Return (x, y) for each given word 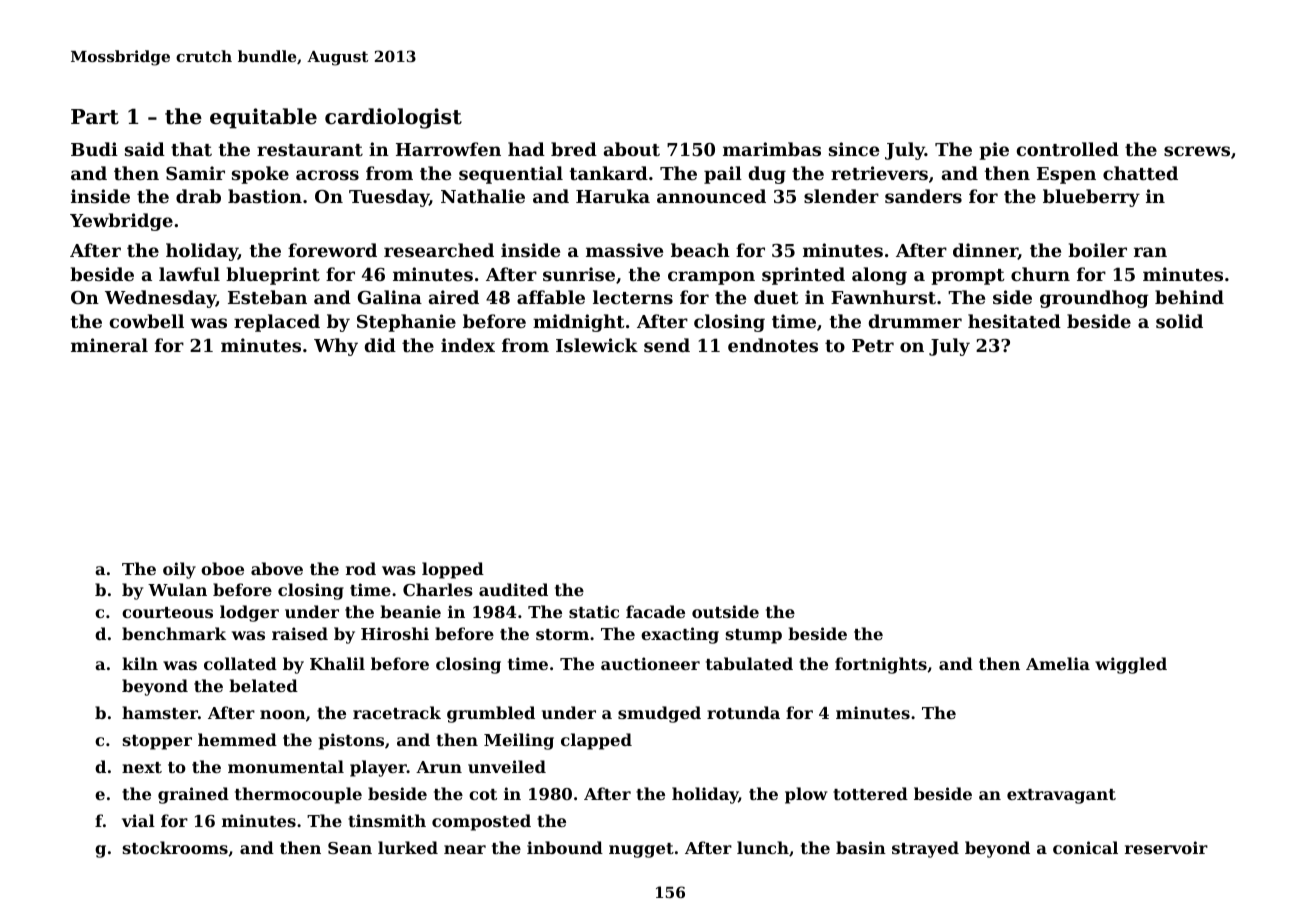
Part (95, 117)
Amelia (1058, 663)
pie (994, 151)
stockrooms (175, 847)
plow (806, 795)
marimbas (772, 149)
